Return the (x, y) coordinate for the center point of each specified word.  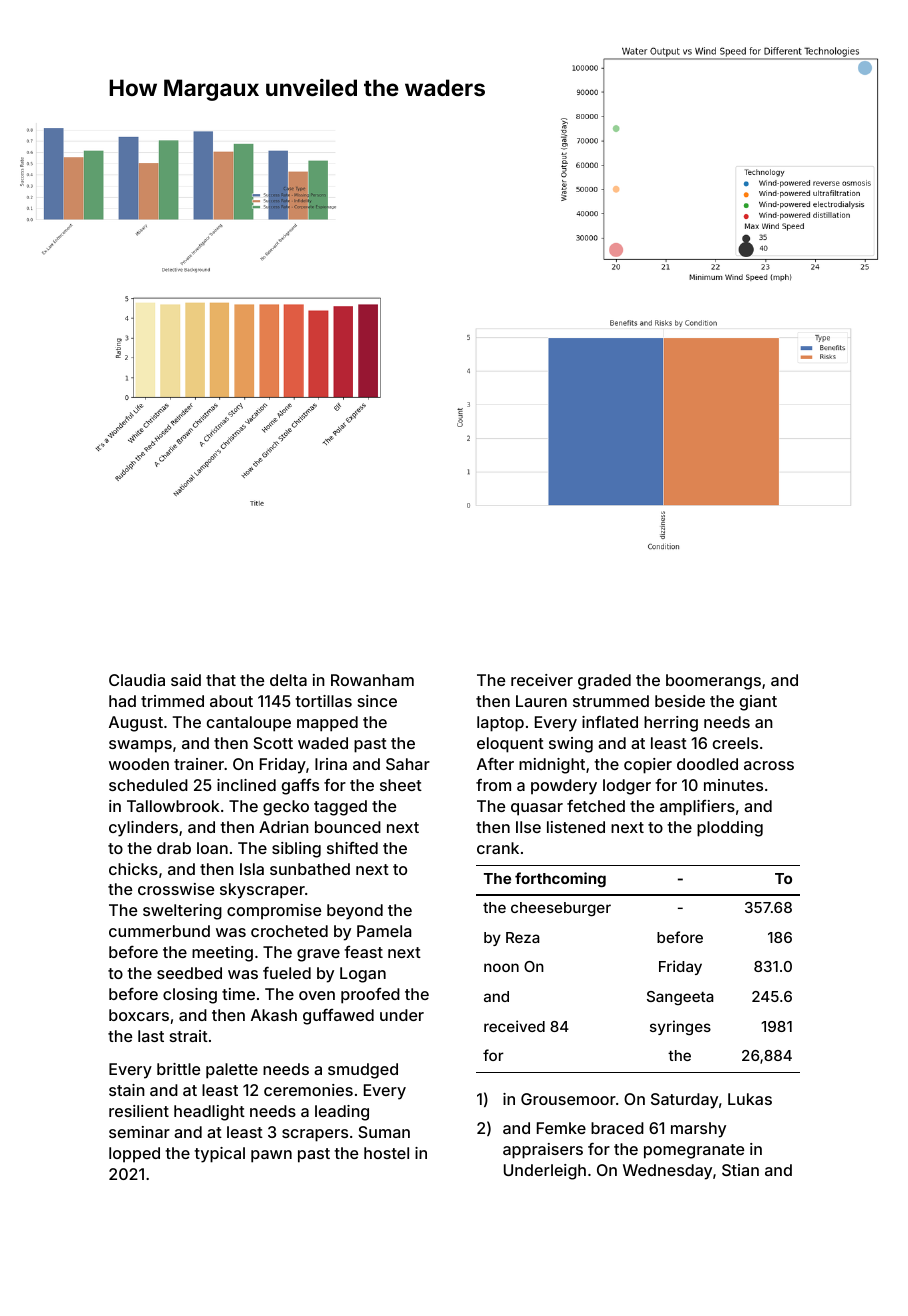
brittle (178, 1069)
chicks (133, 869)
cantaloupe (249, 724)
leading (342, 1113)
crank (498, 848)
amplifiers (697, 808)
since (377, 701)
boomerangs (713, 682)
